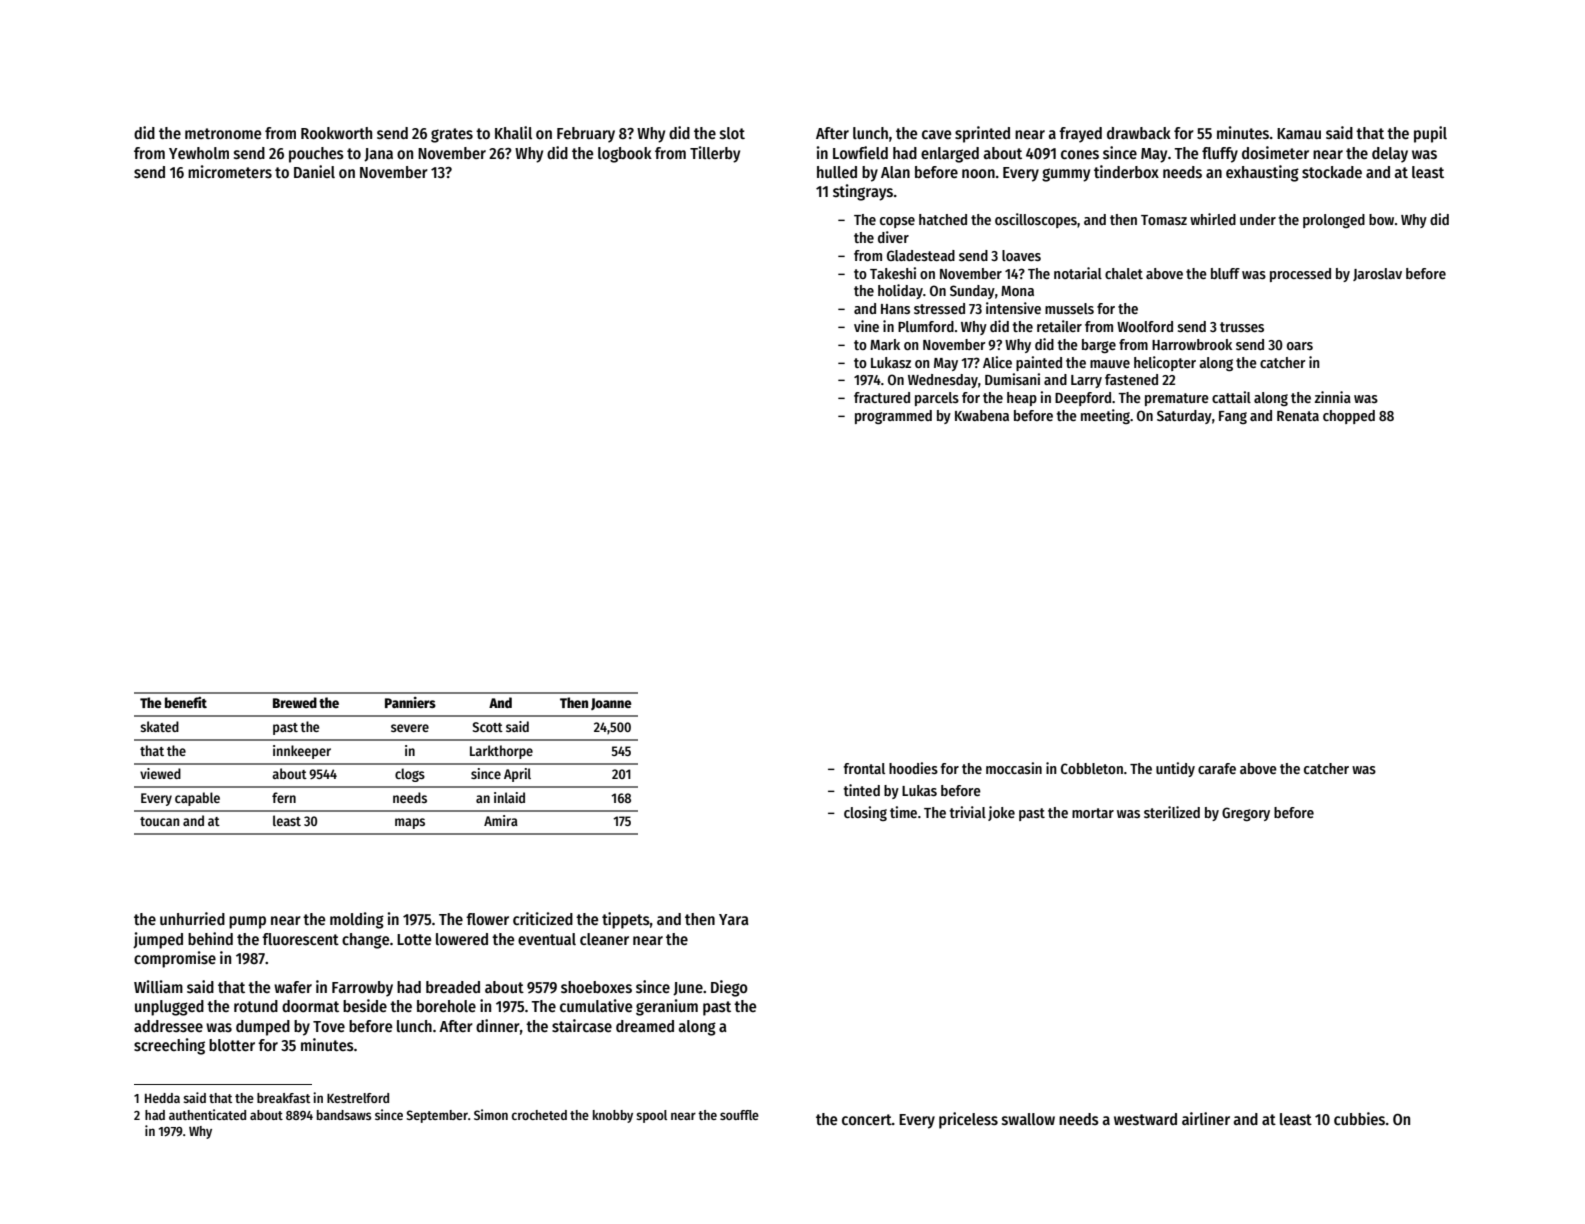 The width and height of the screenshot is (1585, 1224). Describe the element at coordinates (1349, 417) in the screenshot. I see `chopped` at that location.
